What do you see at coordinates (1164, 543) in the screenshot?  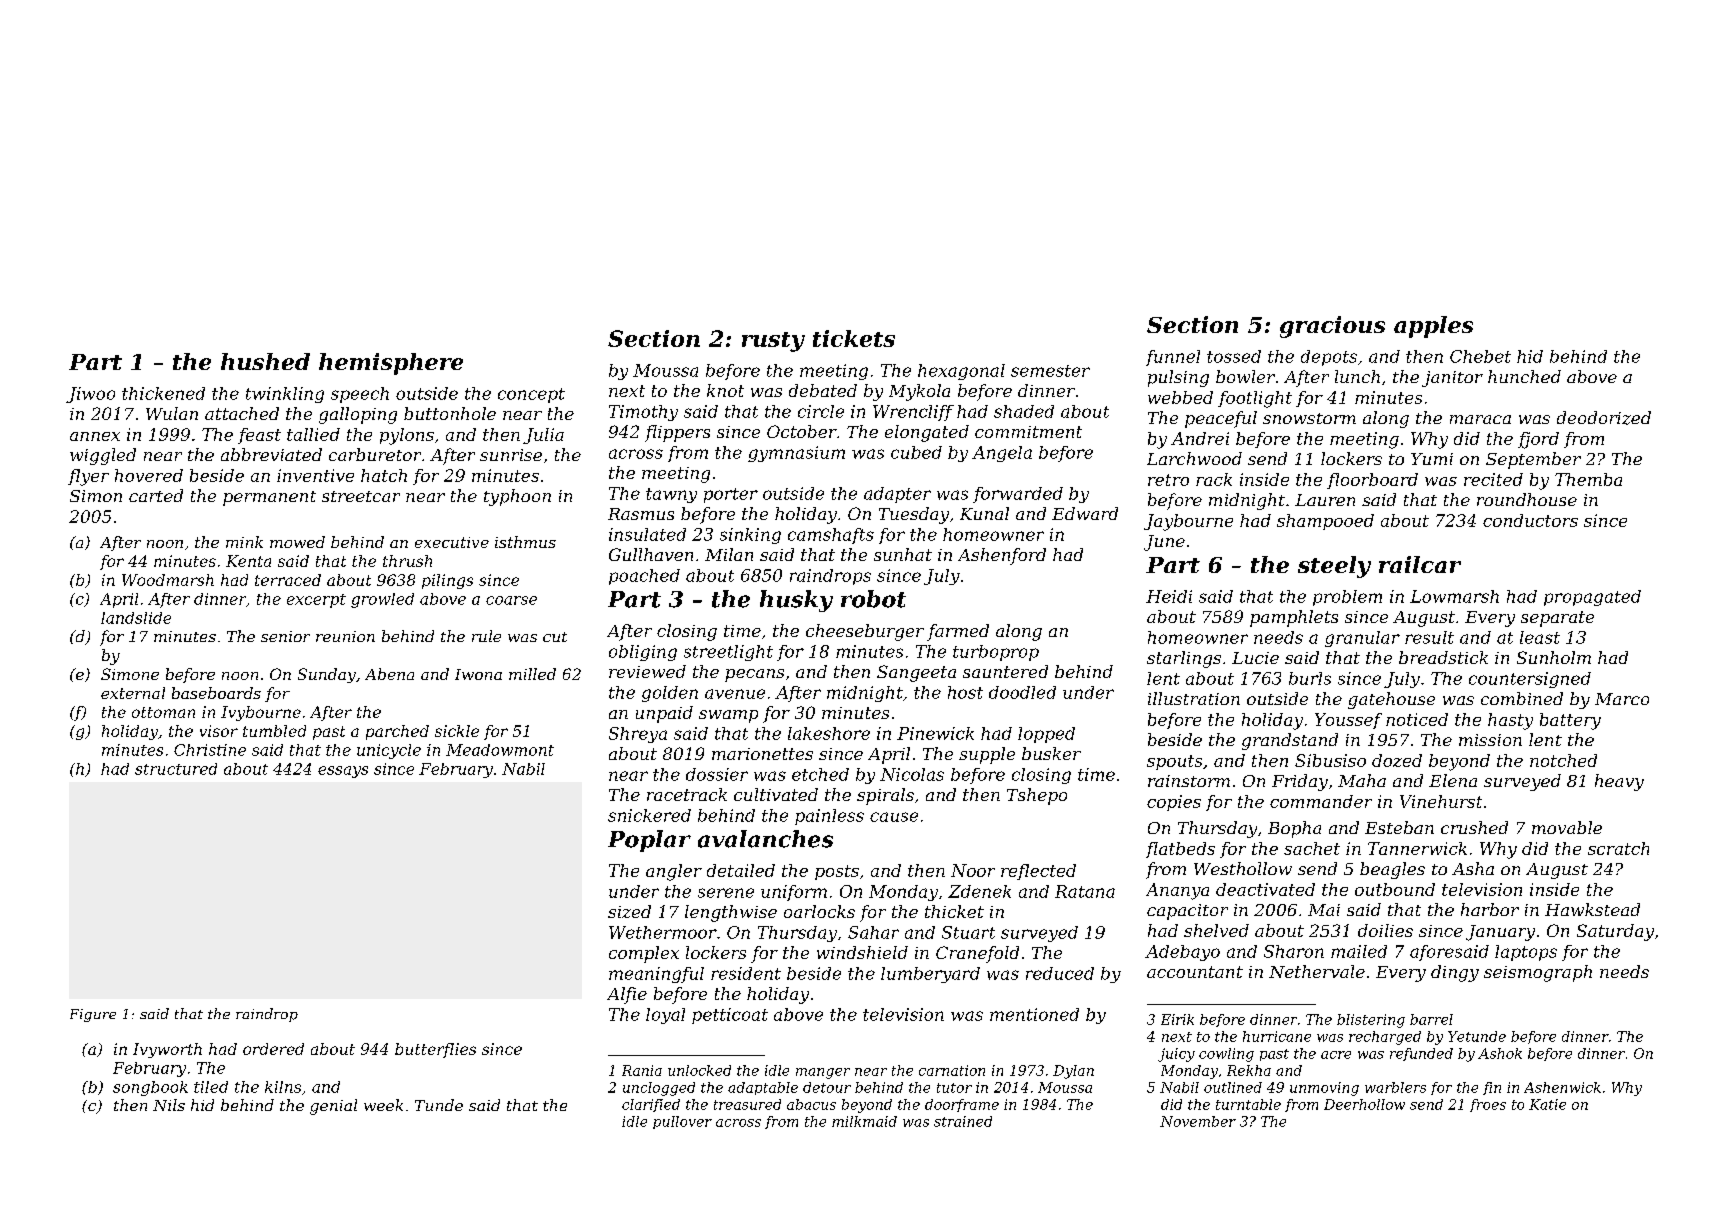 I see `June` at bounding box center [1164, 543].
